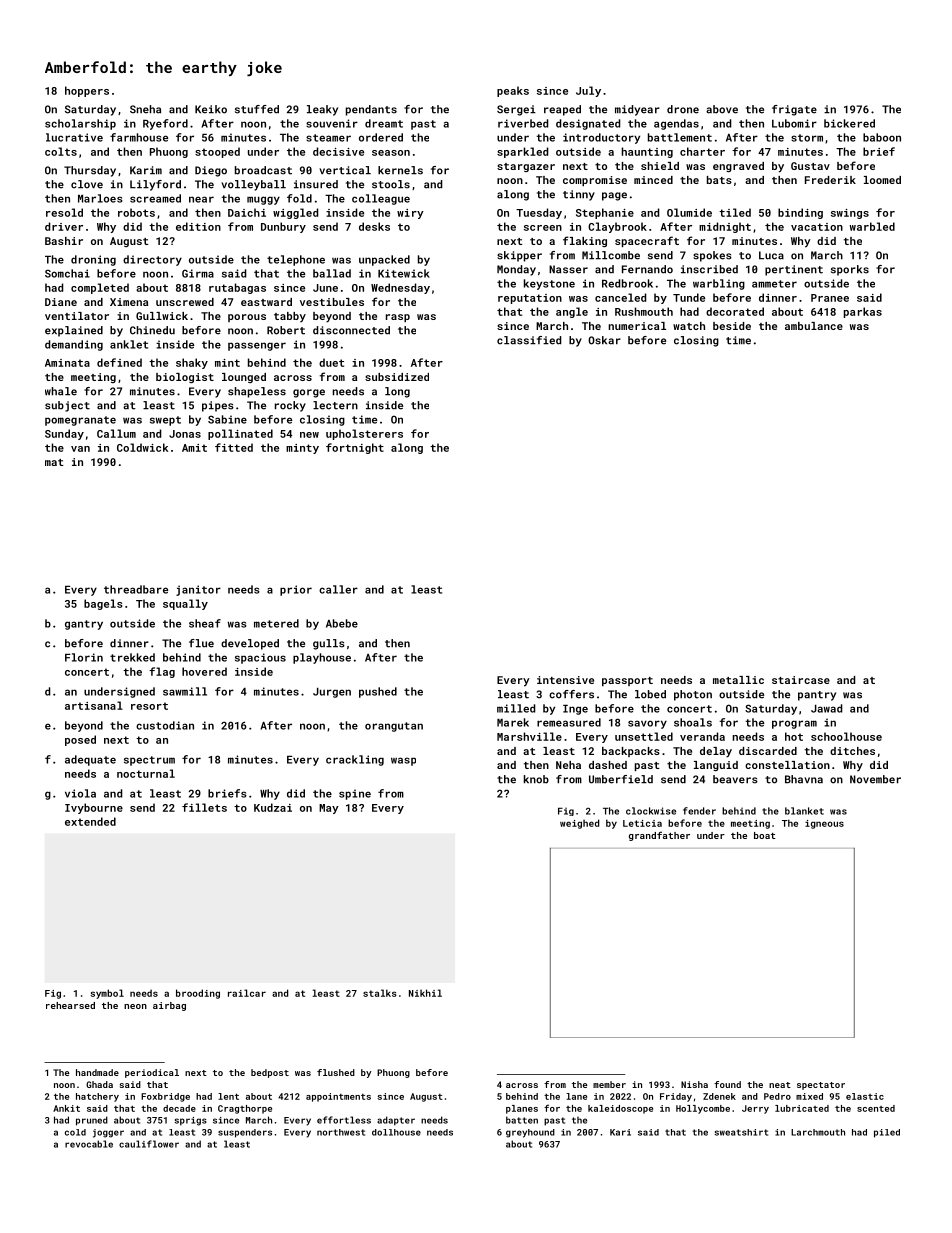 Image resolution: width=952 pixels, height=1233 pixels. What do you see at coordinates (397, 377) in the screenshot?
I see `subsidized` at bounding box center [397, 377].
